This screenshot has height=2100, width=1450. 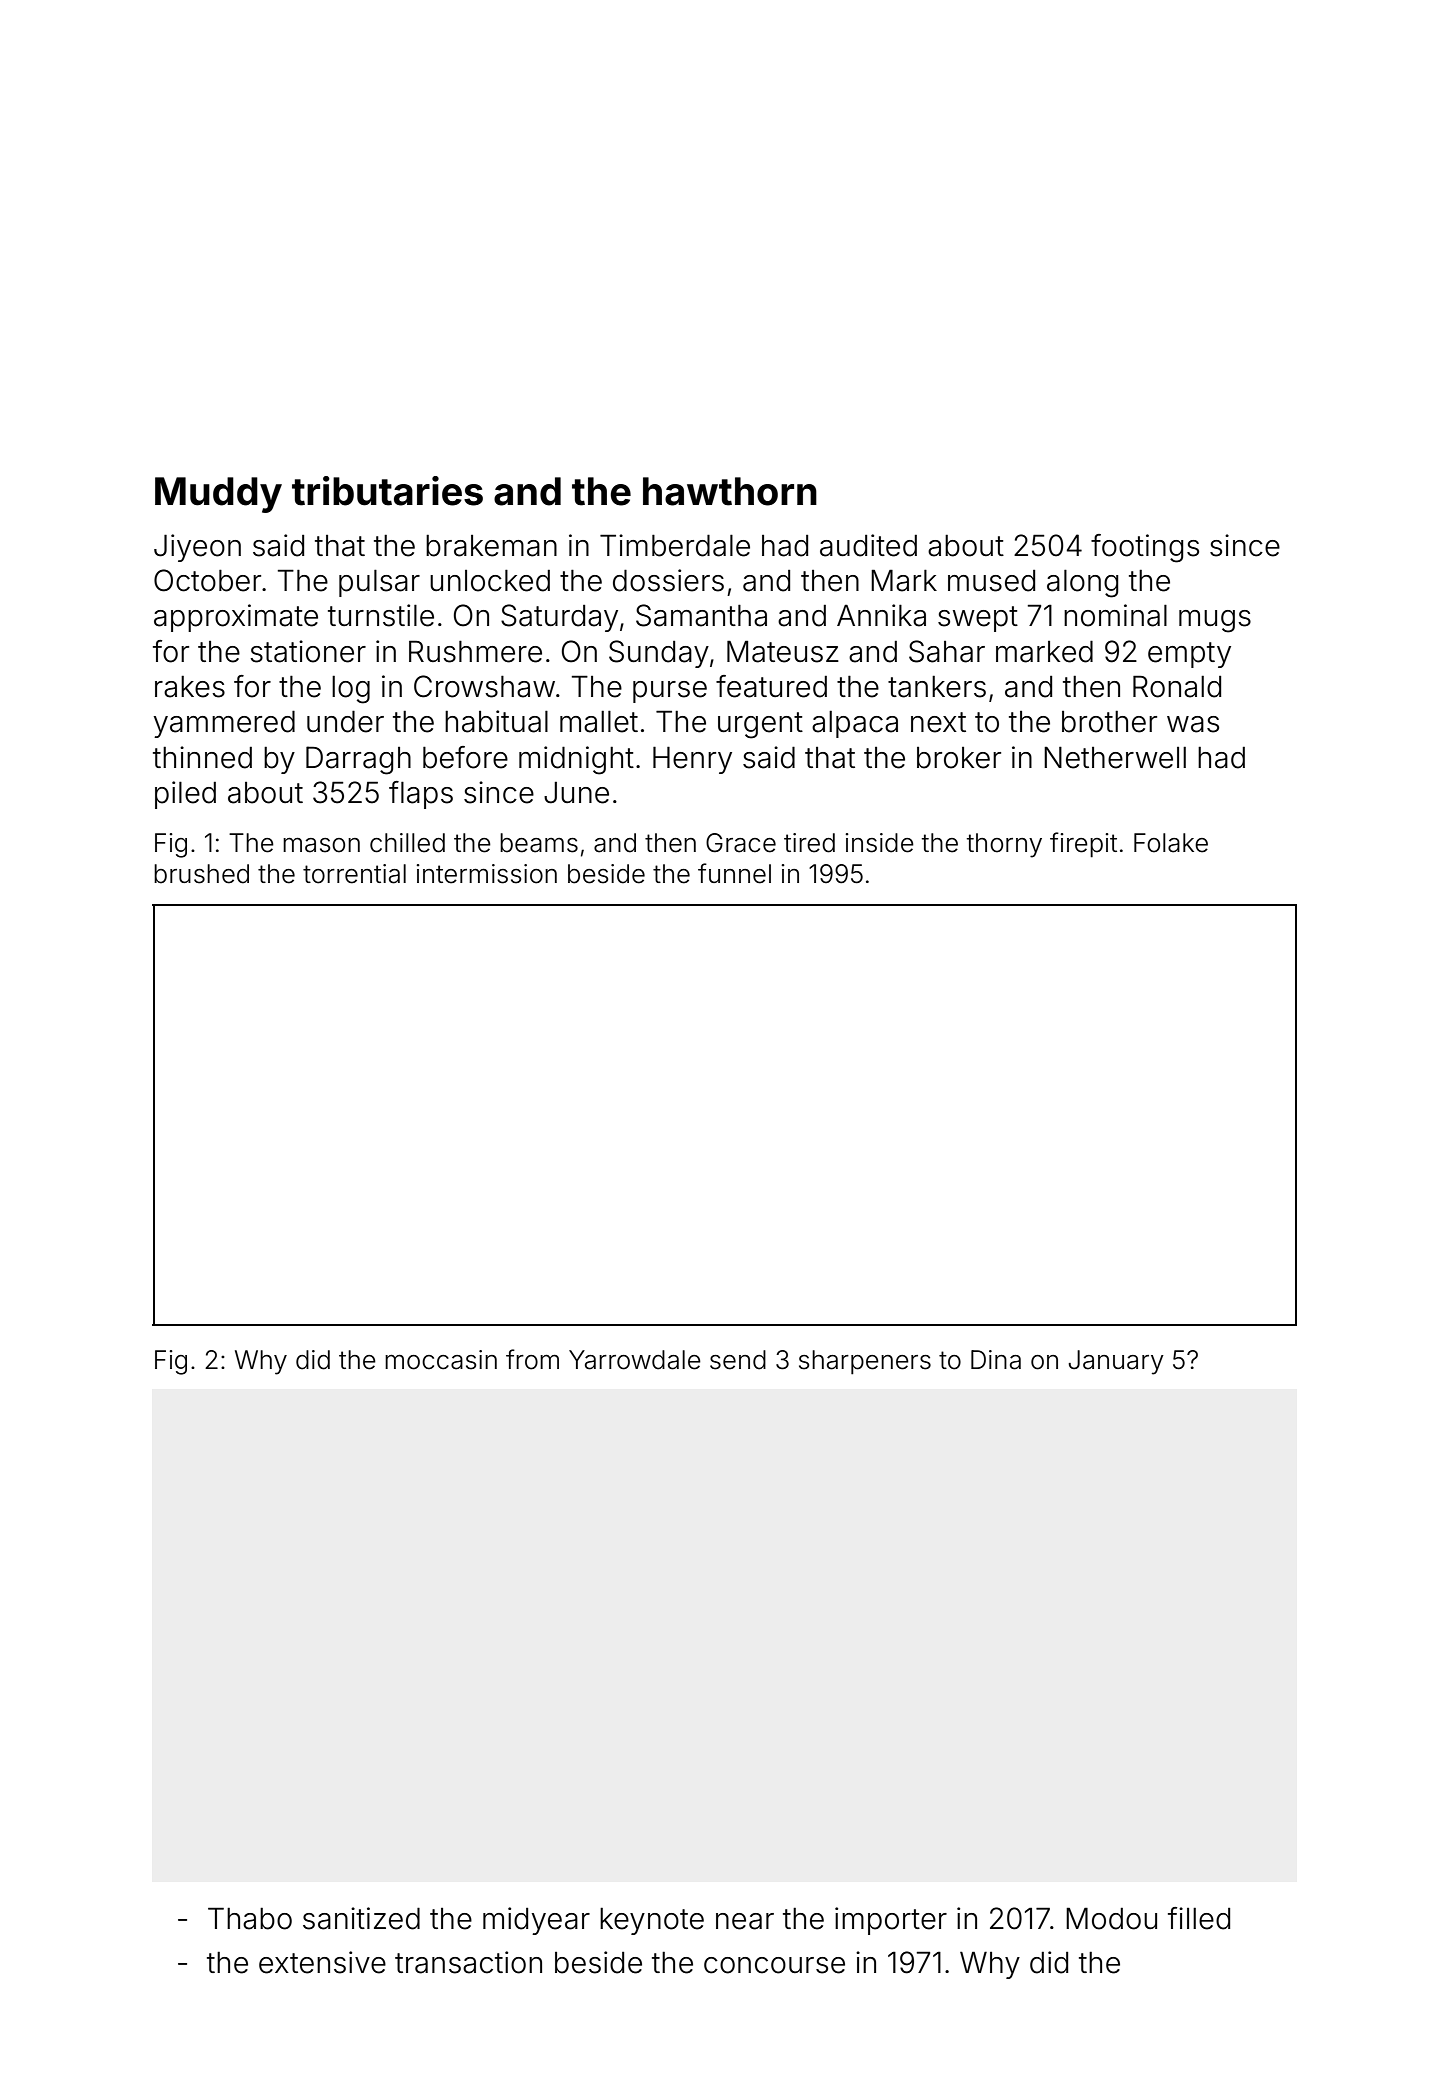 What do you see at coordinates (774, 1965) in the screenshot?
I see `concourse` at bounding box center [774, 1965].
